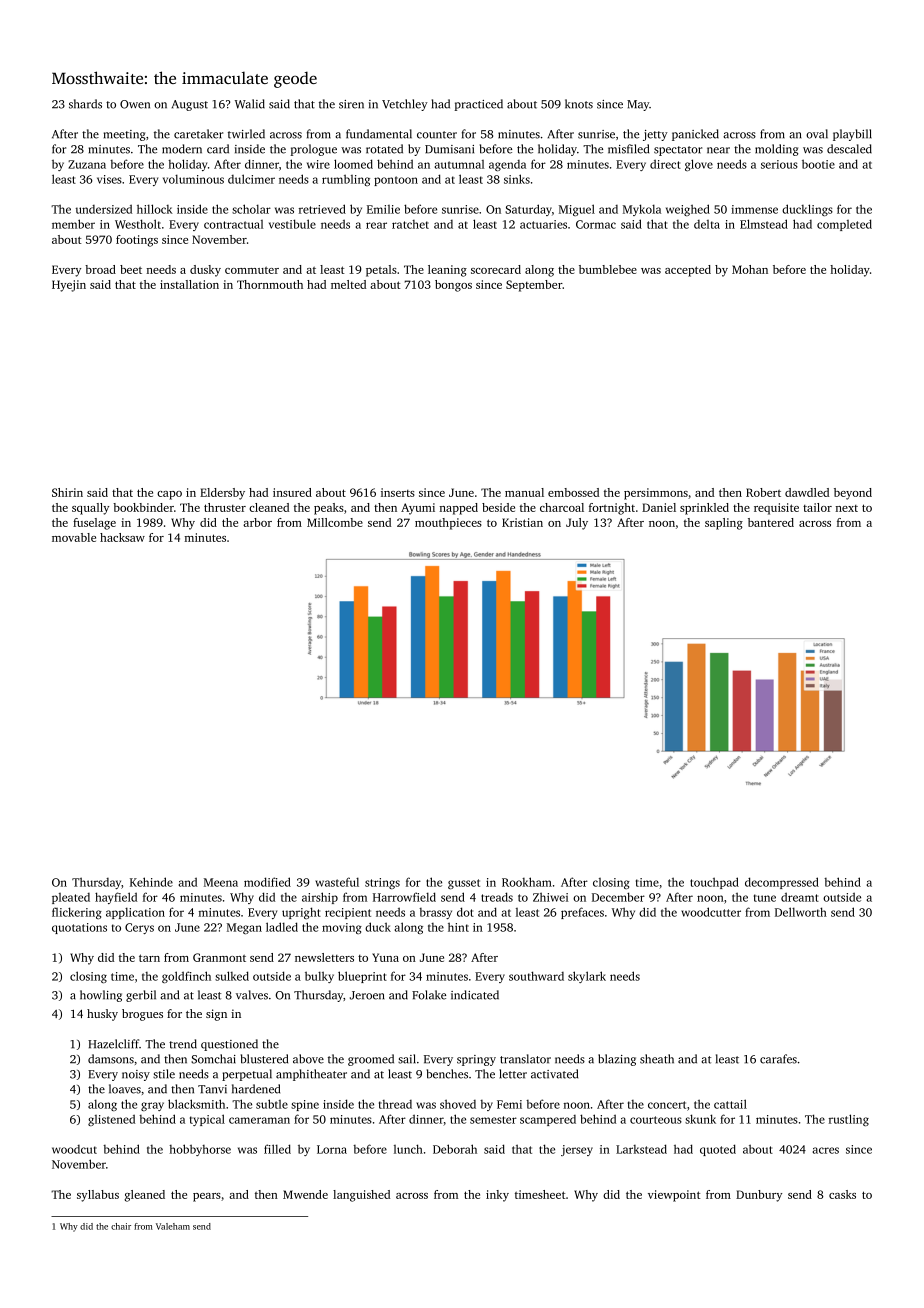  Describe the element at coordinates (85, 104) in the page. I see `shards` at that location.
